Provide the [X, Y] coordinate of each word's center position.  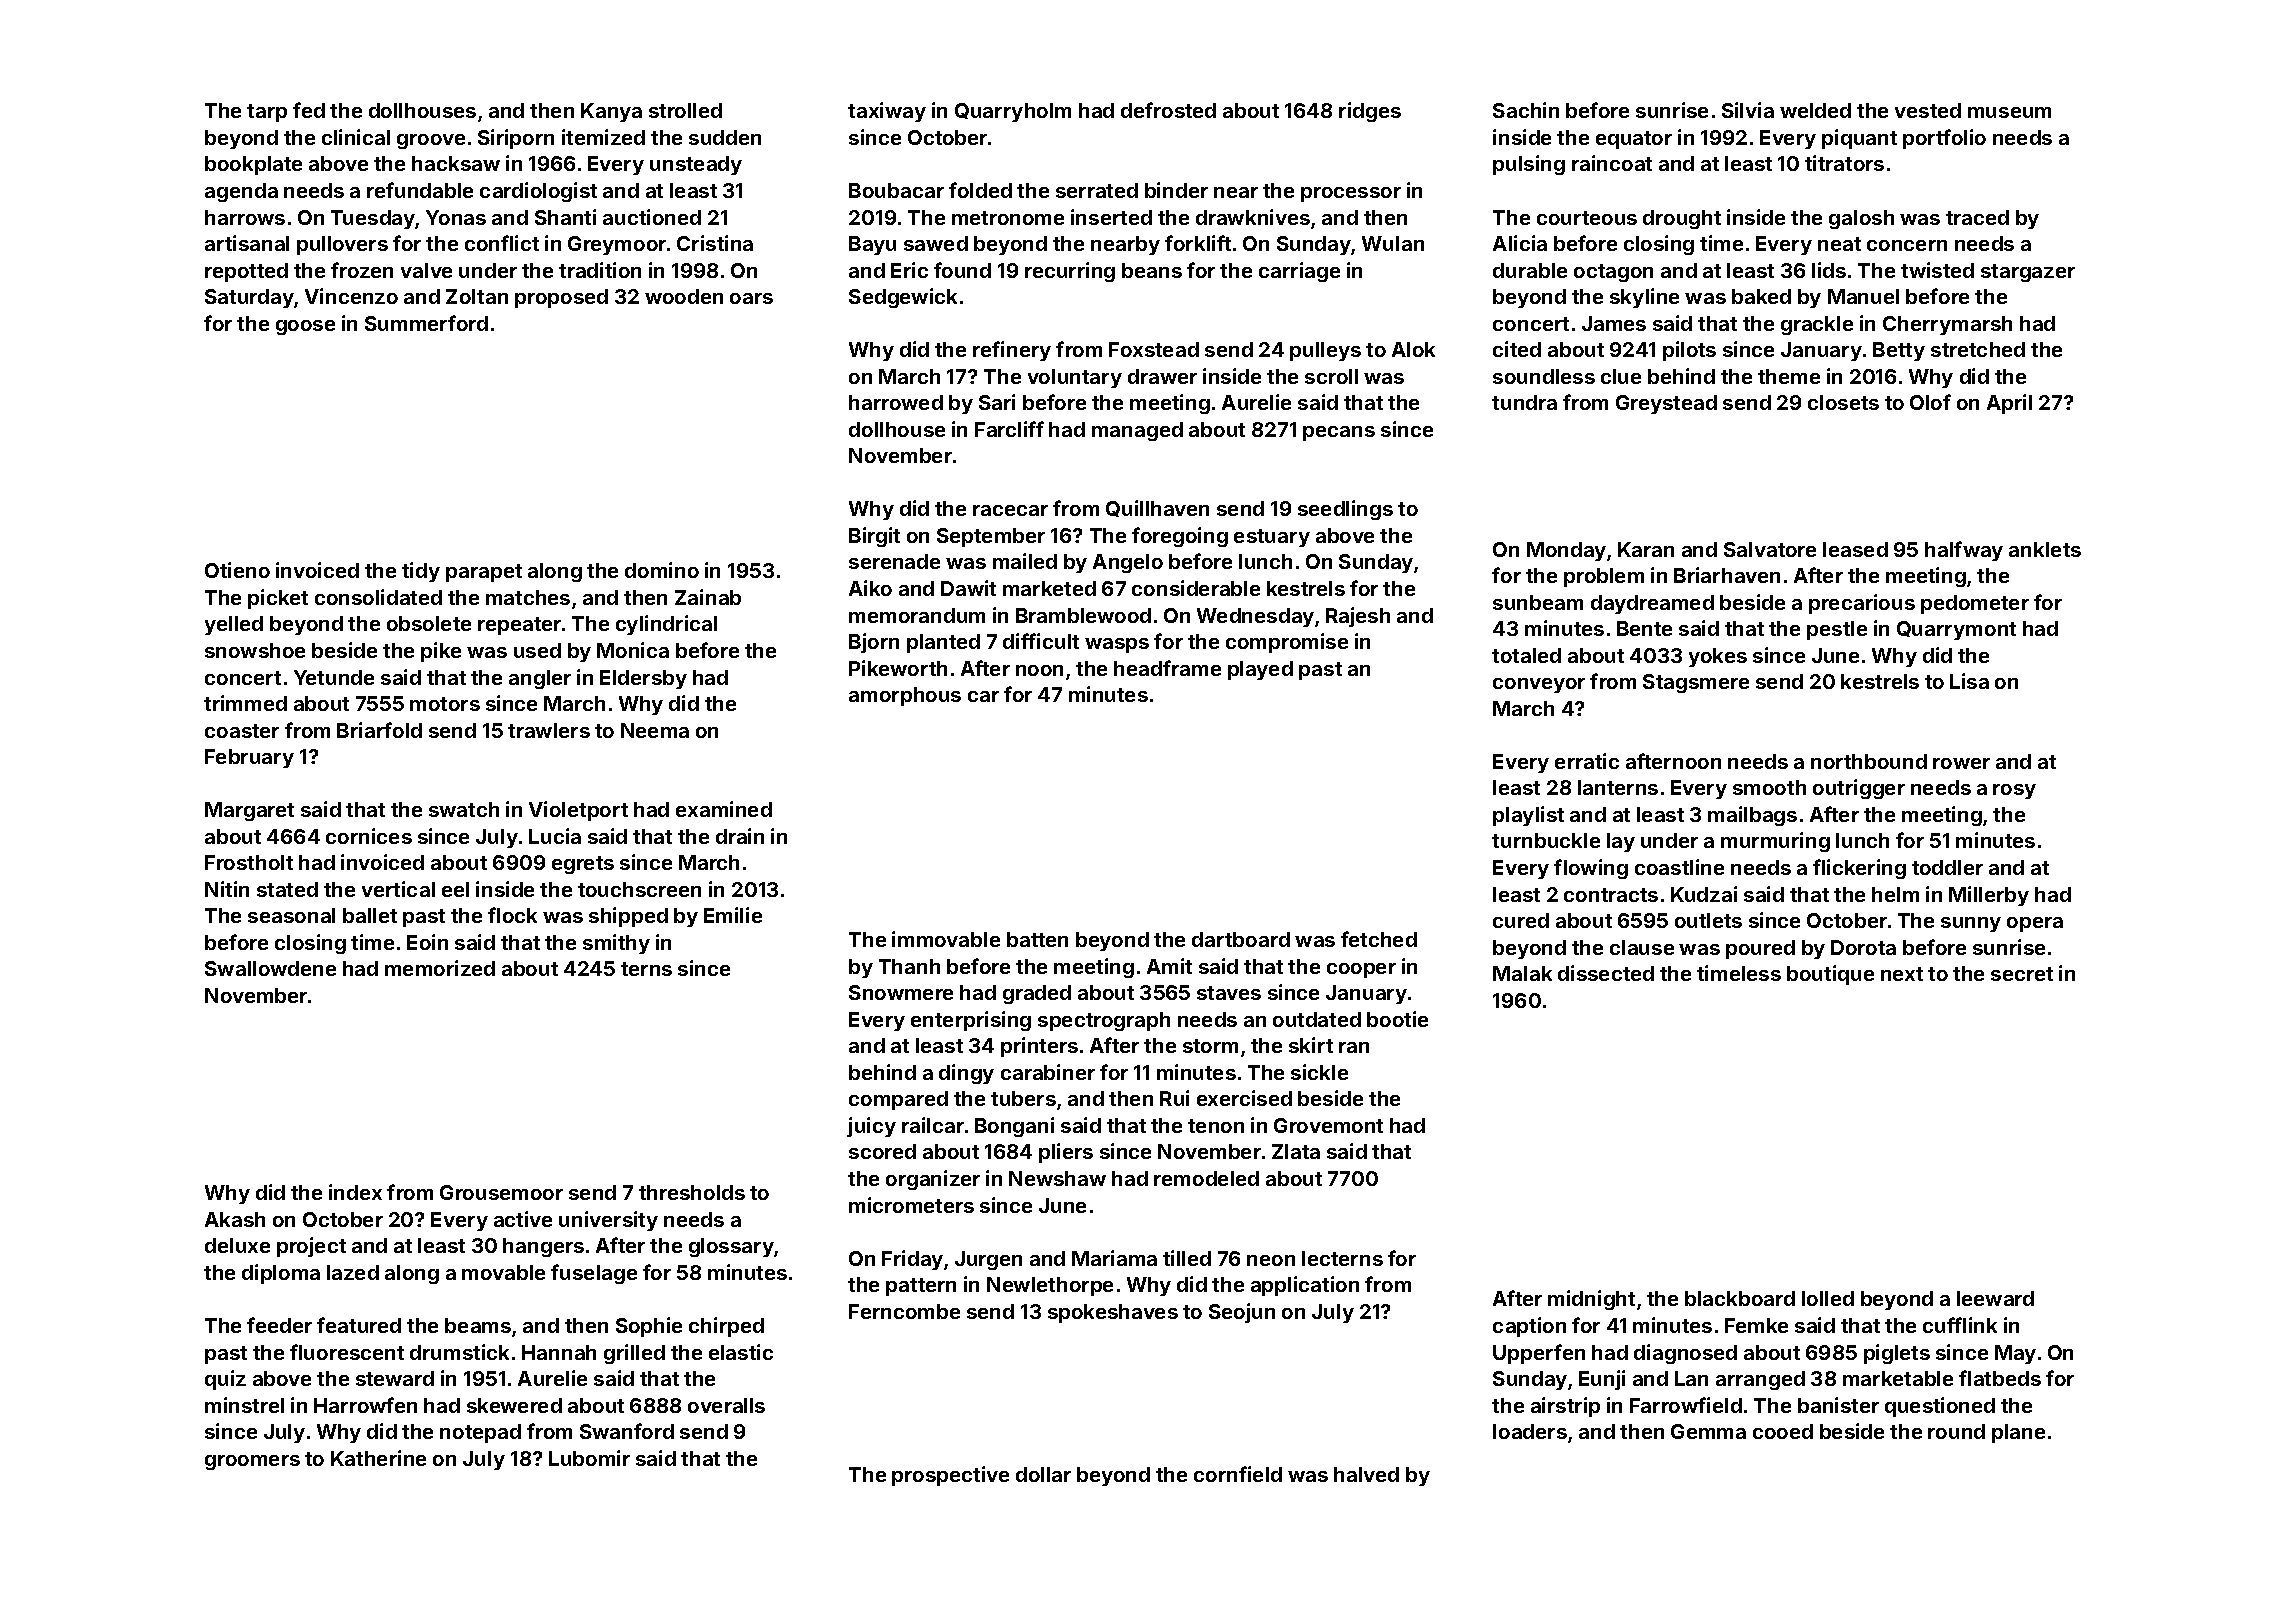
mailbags [1752, 816]
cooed [1783, 1431]
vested [1928, 110]
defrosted [1168, 110]
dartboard [1241, 939]
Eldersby [643, 679]
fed [309, 110]
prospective [950, 1476]
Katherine [378, 1458]
